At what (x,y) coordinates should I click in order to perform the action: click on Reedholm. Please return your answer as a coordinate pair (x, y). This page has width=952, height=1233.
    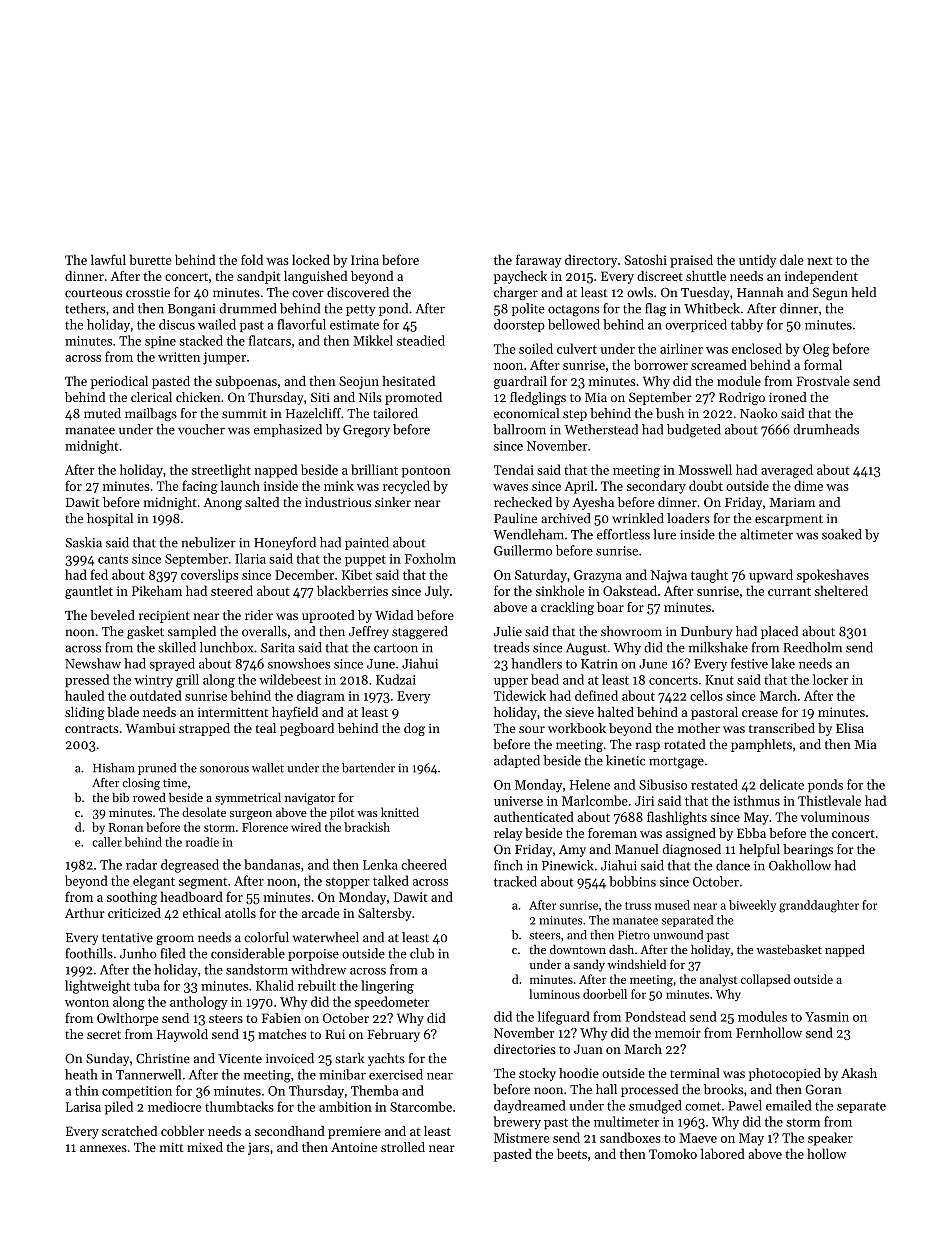
    Looking at the image, I should click on (812, 647).
